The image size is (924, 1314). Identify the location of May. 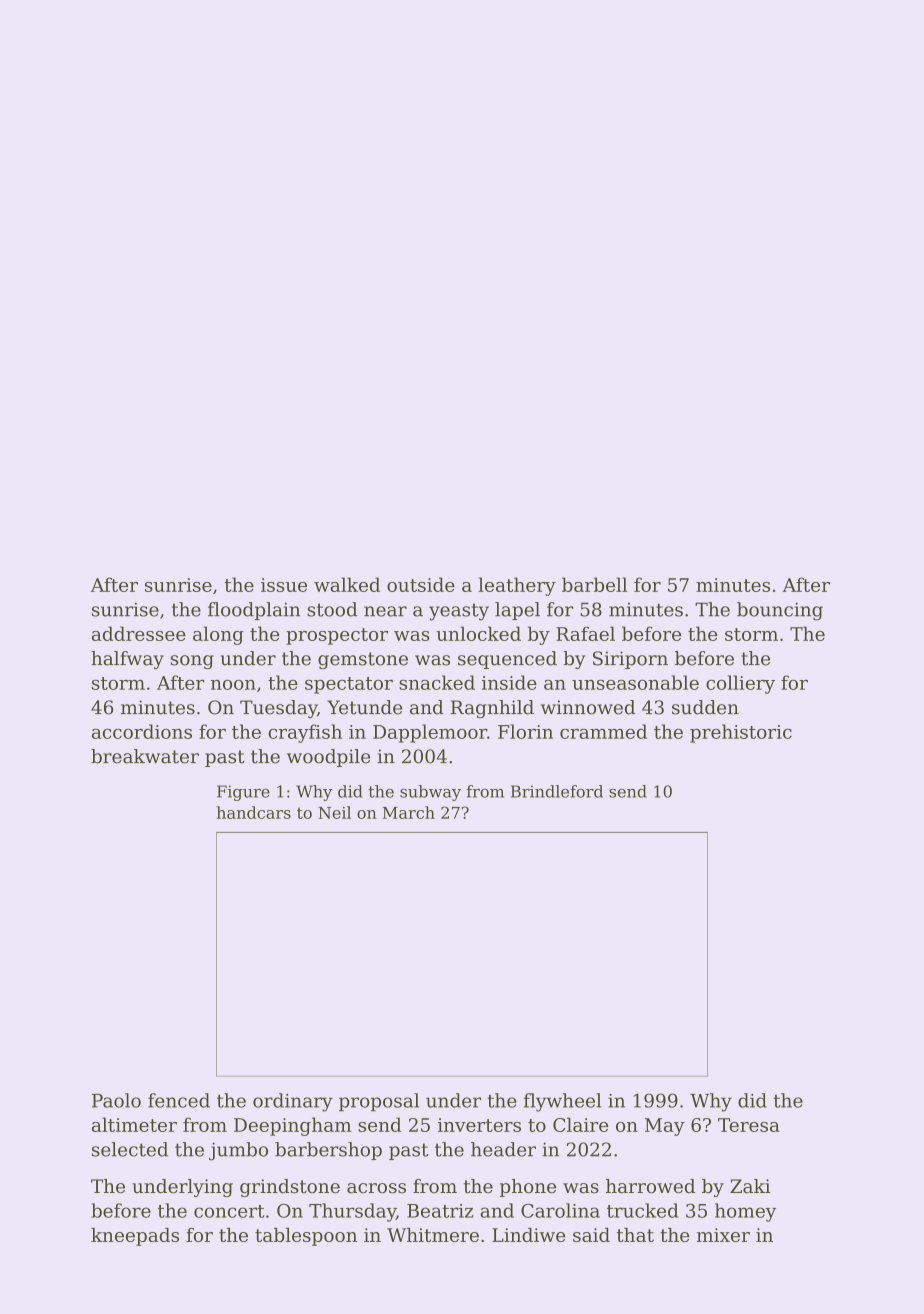
(665, 1127).
